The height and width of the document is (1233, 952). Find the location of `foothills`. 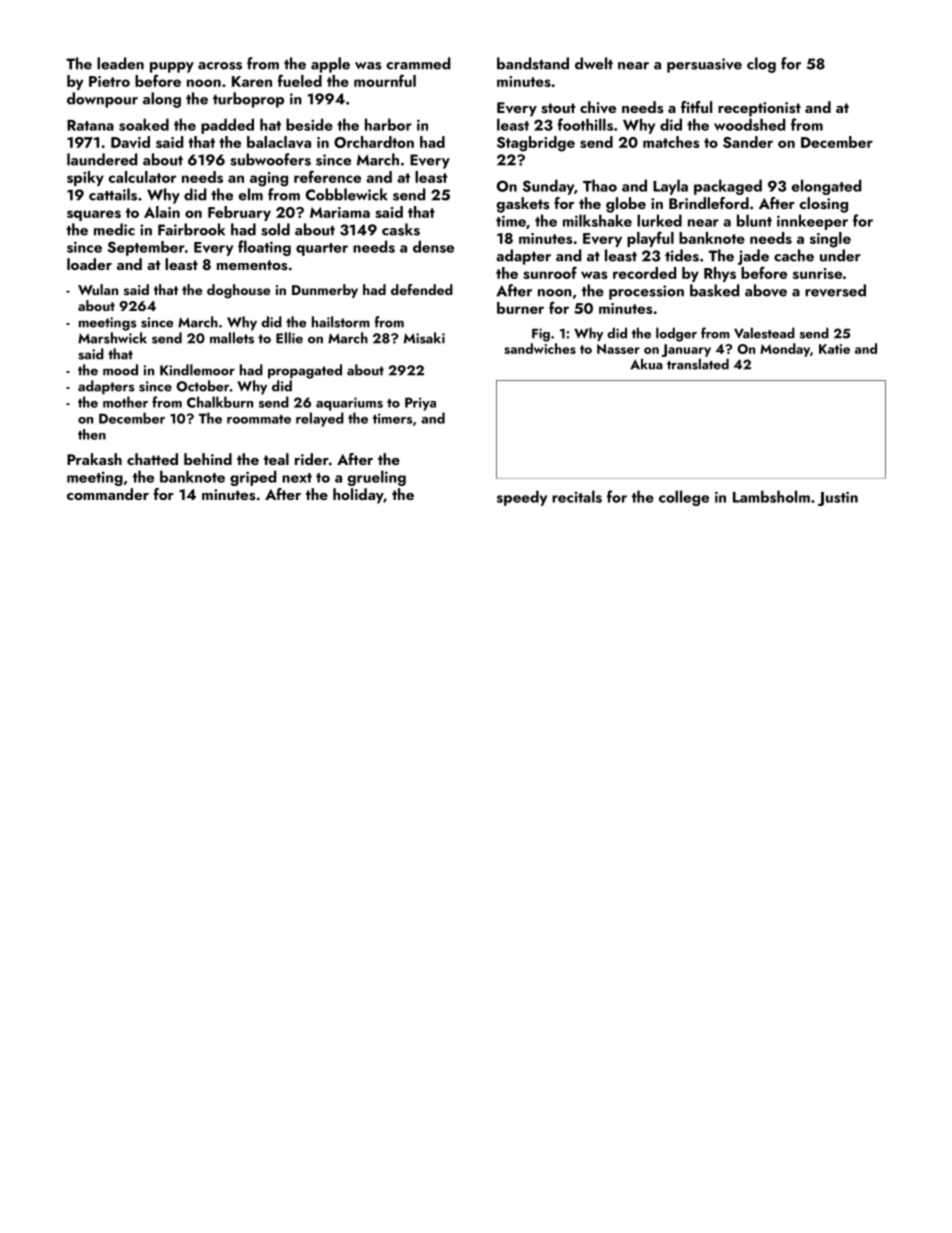

foothills is located at coordinates (585, 124).
